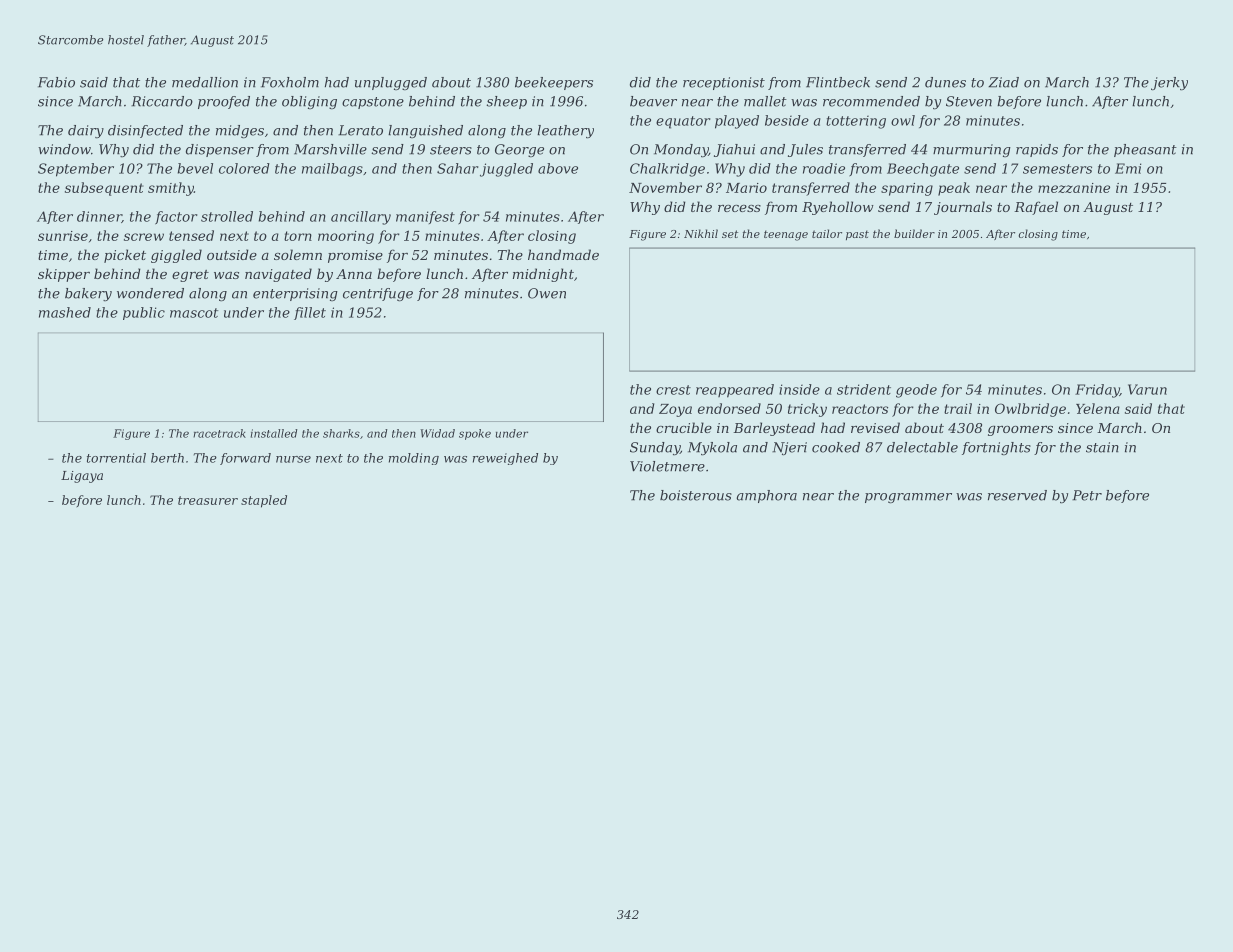 The width and height of the screenshot is (1233, 952). I want to click on sharks, so click(341, 433).
